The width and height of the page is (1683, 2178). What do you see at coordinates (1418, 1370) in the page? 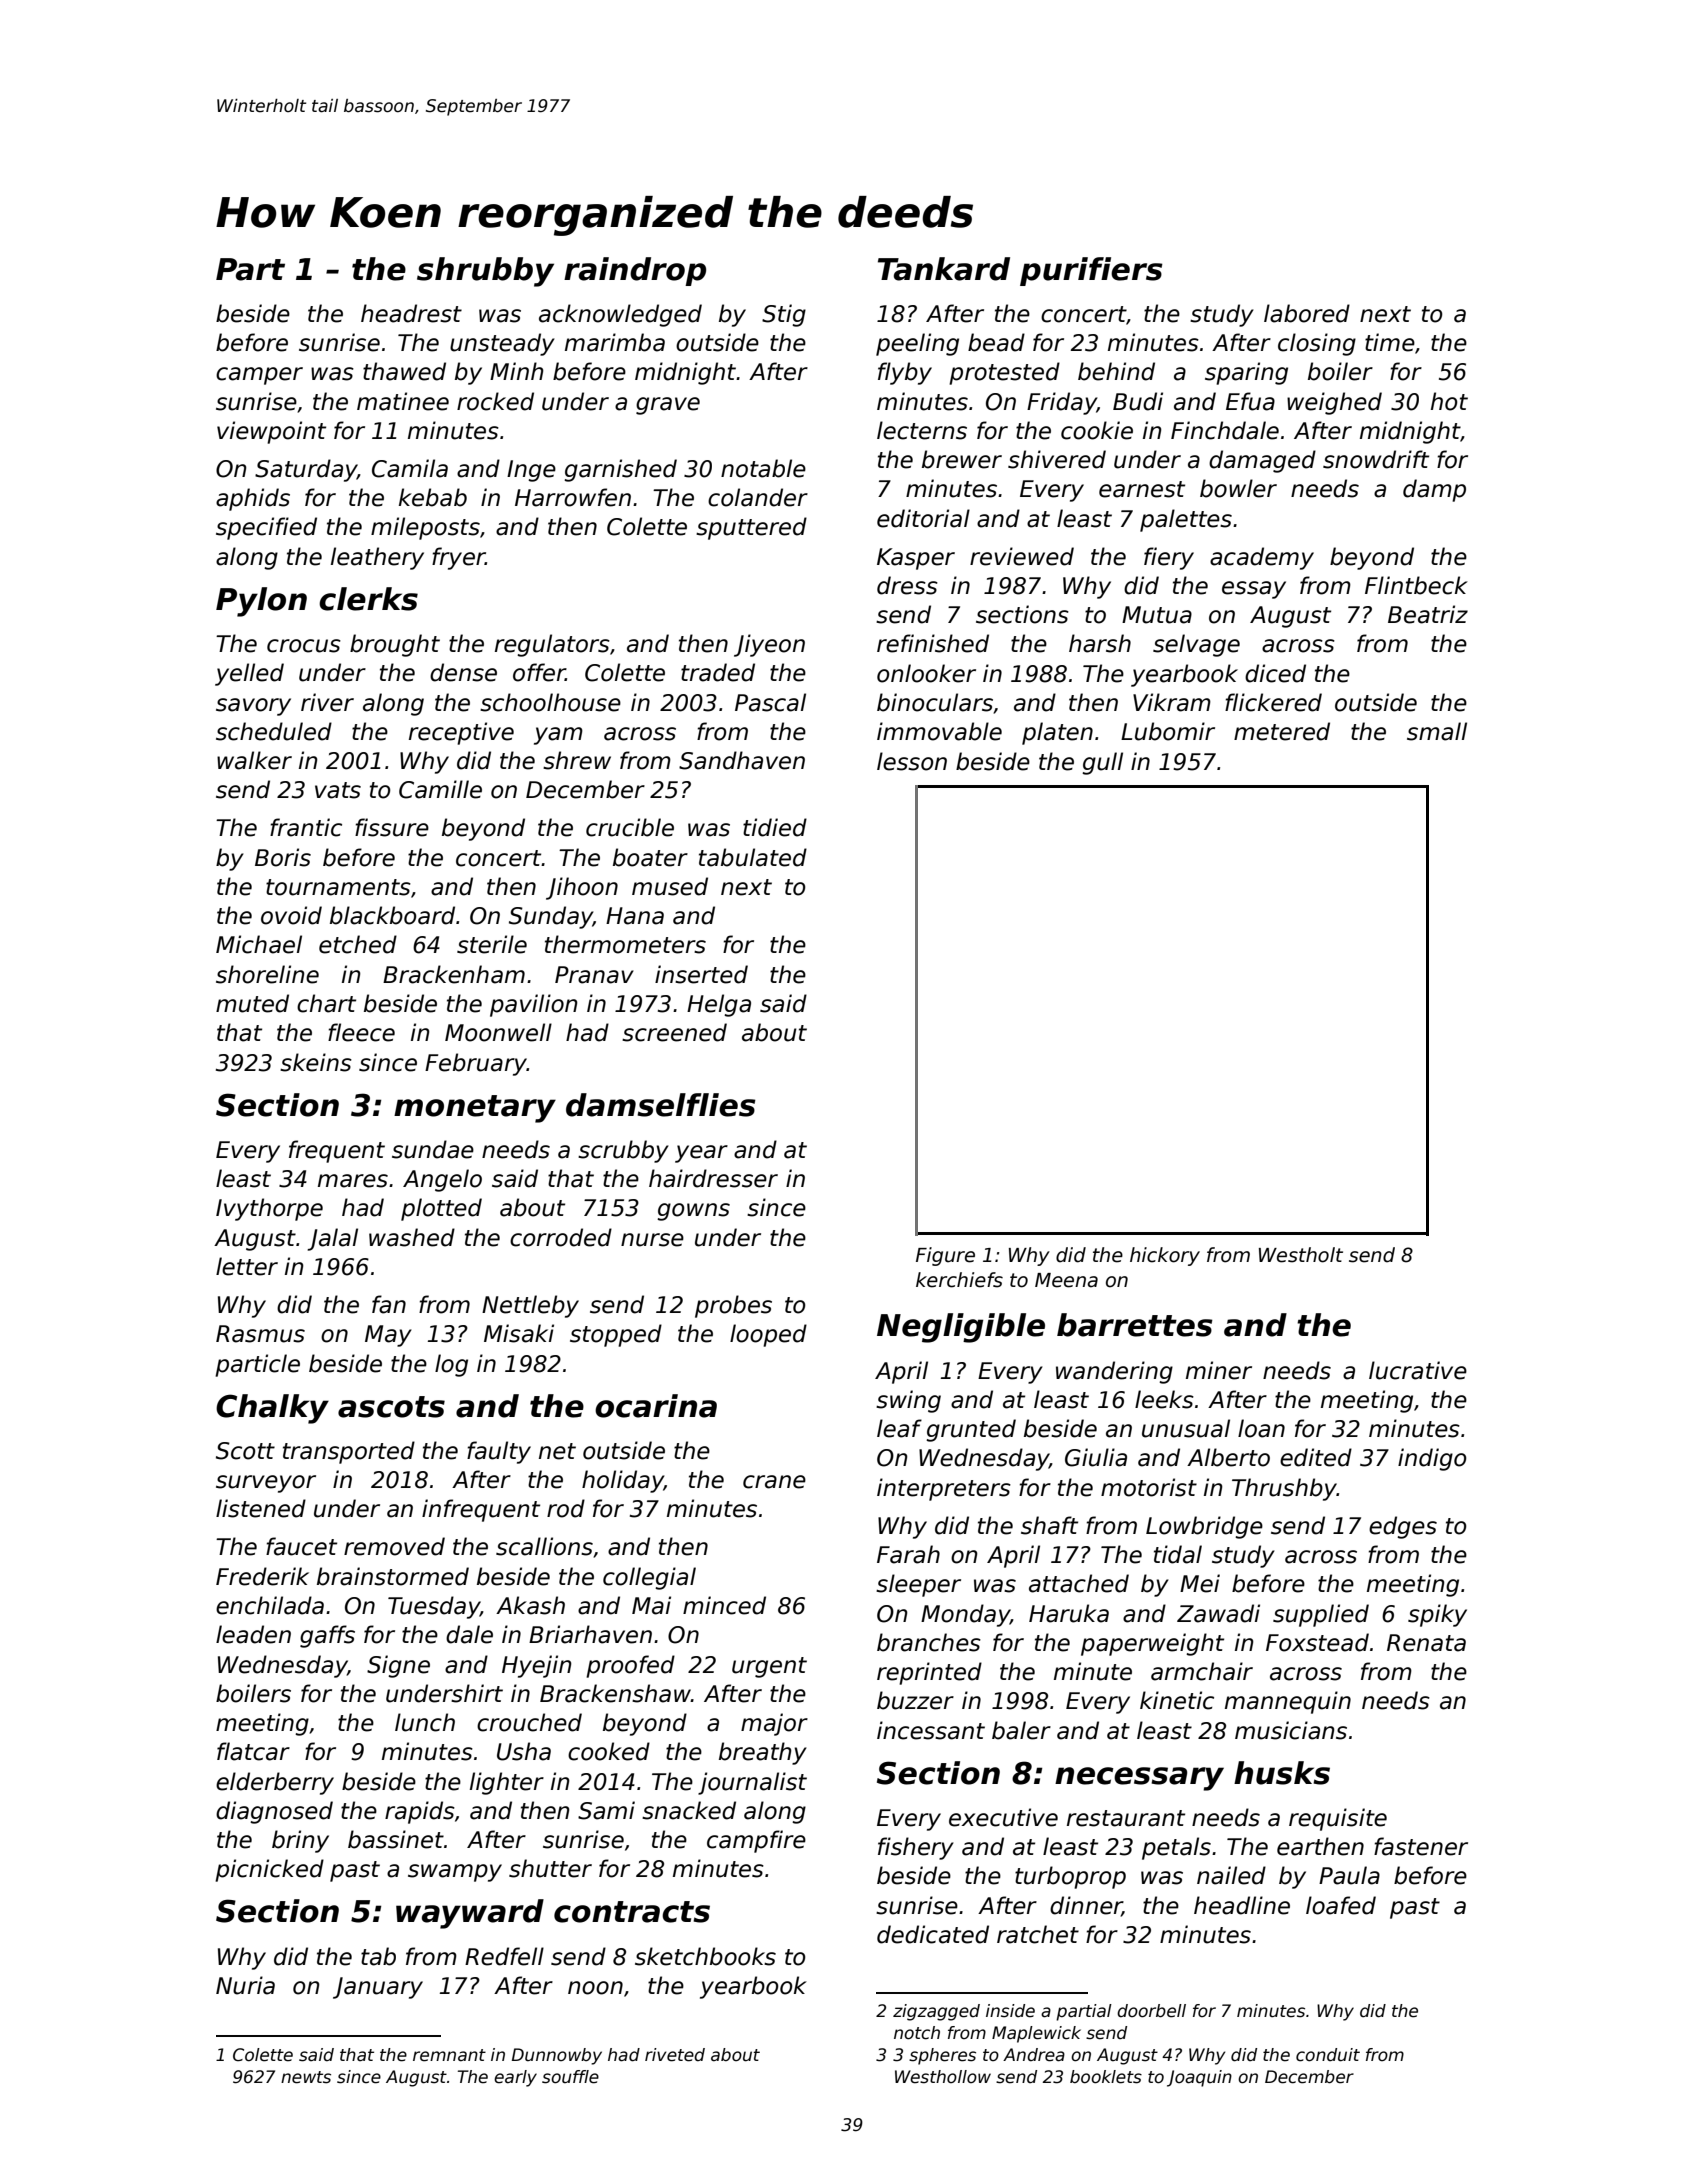
I see `lucrative` at bounding box center [1418, 1370].
